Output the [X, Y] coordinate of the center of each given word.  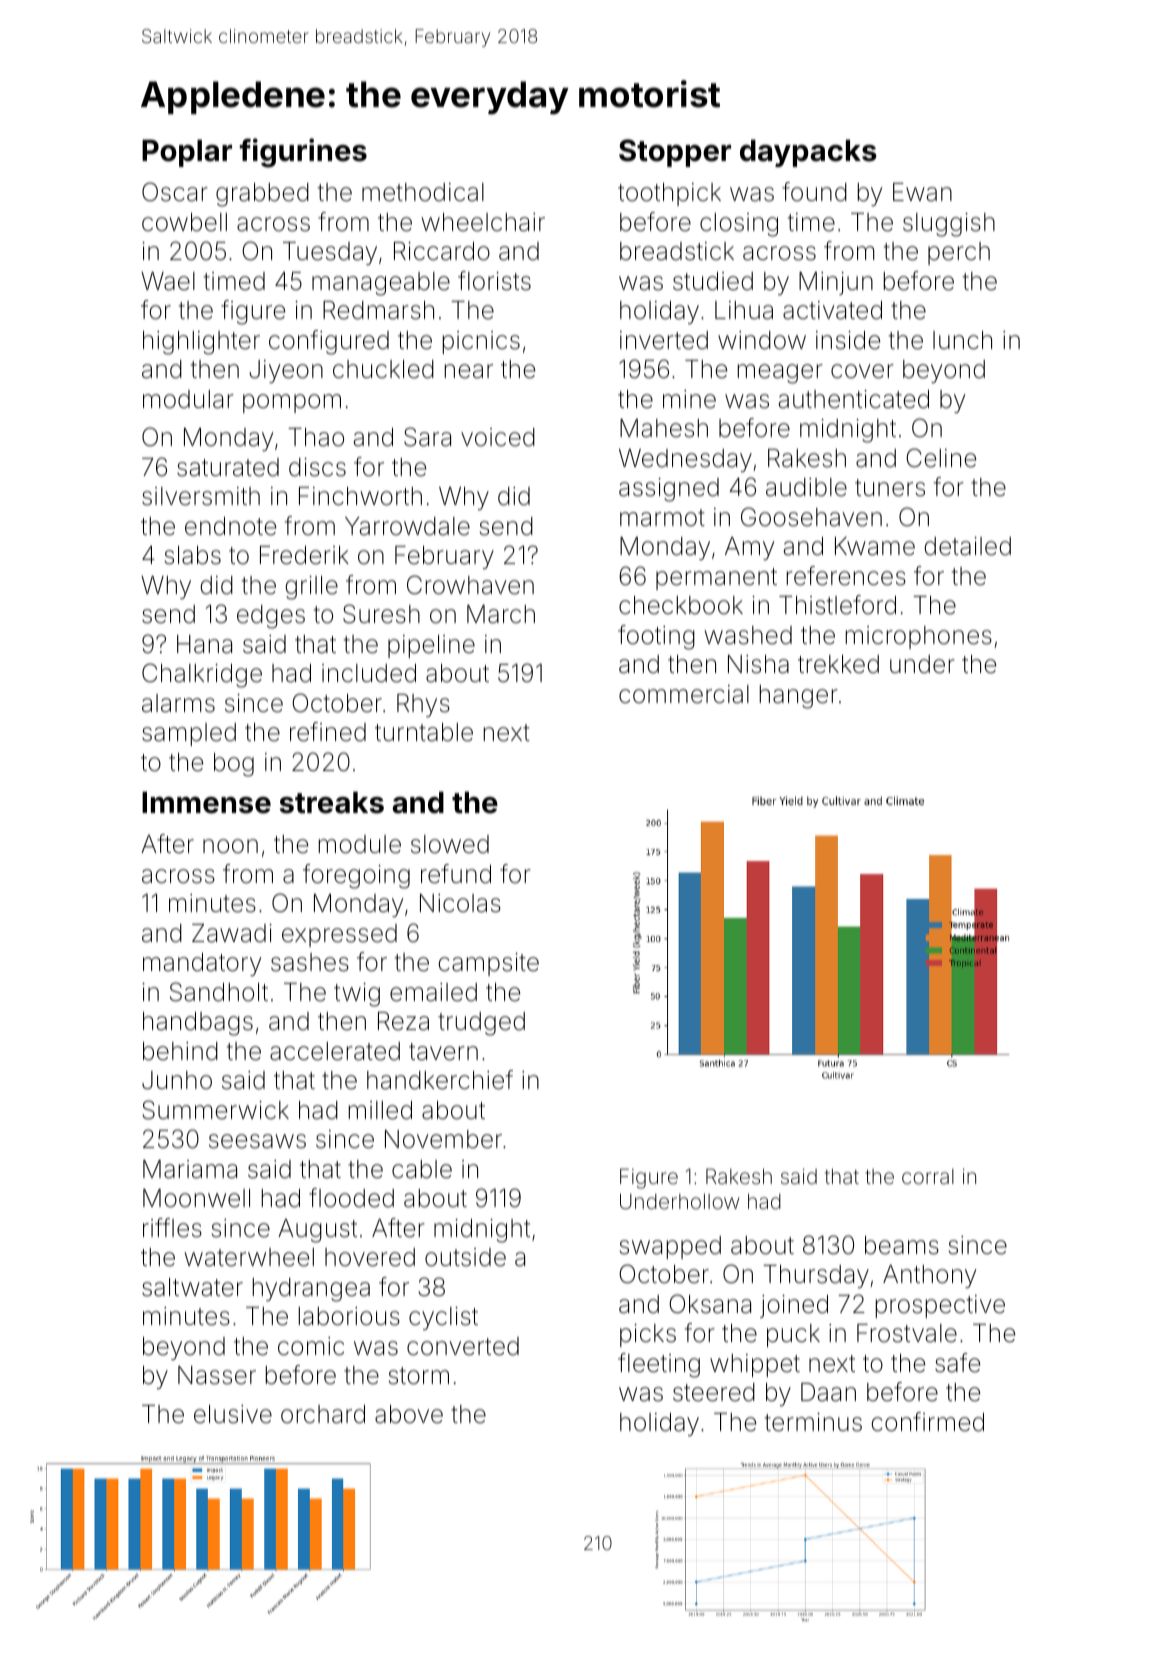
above [409, 1414]
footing [656, 637]
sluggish [949, 225]
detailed [967, 546]
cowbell [184, 222]
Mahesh [664, 428]
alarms [178, 703]
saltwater [192, 1287]
